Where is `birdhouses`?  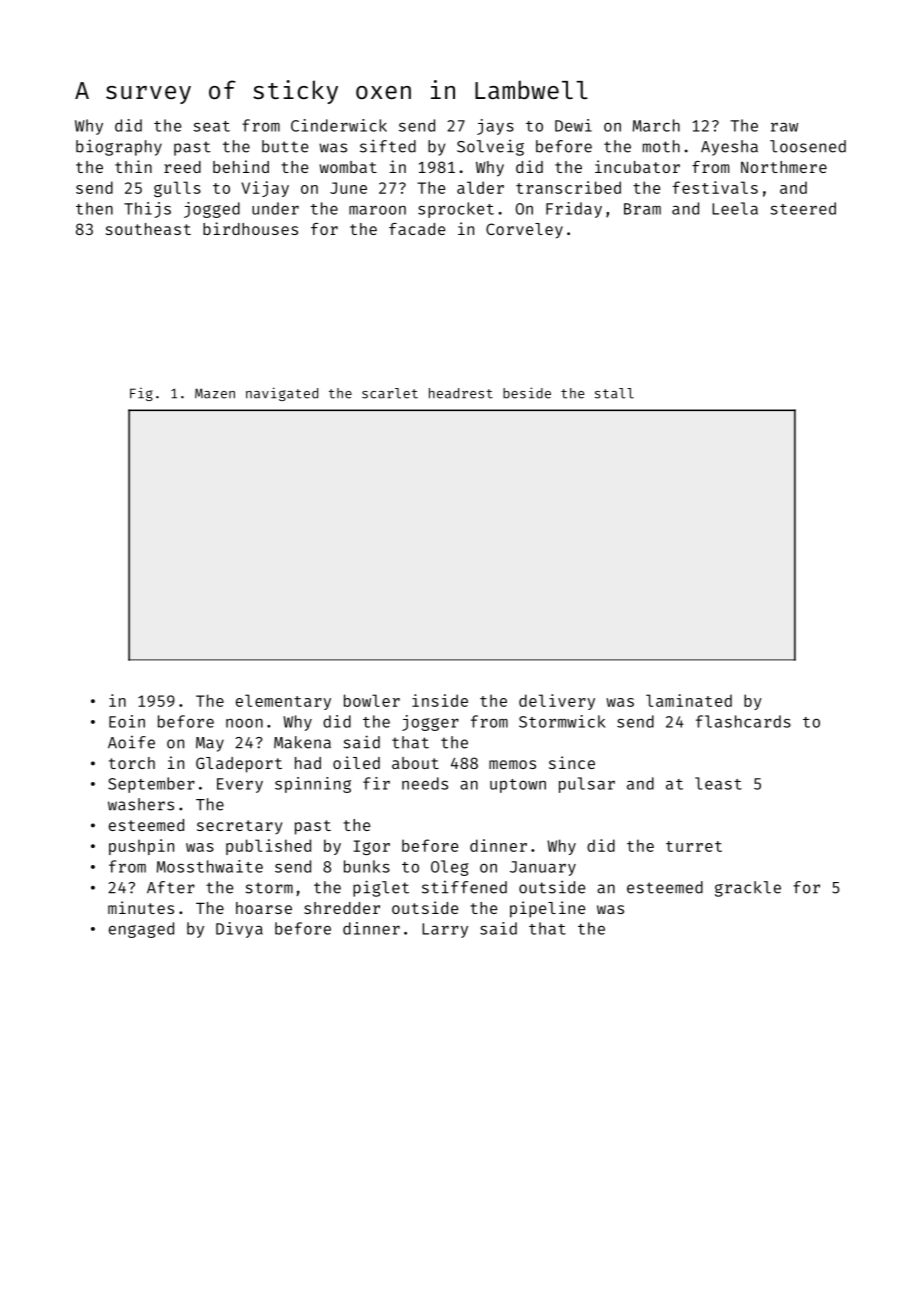 birdhouses is located at coordinates (250, 228).
